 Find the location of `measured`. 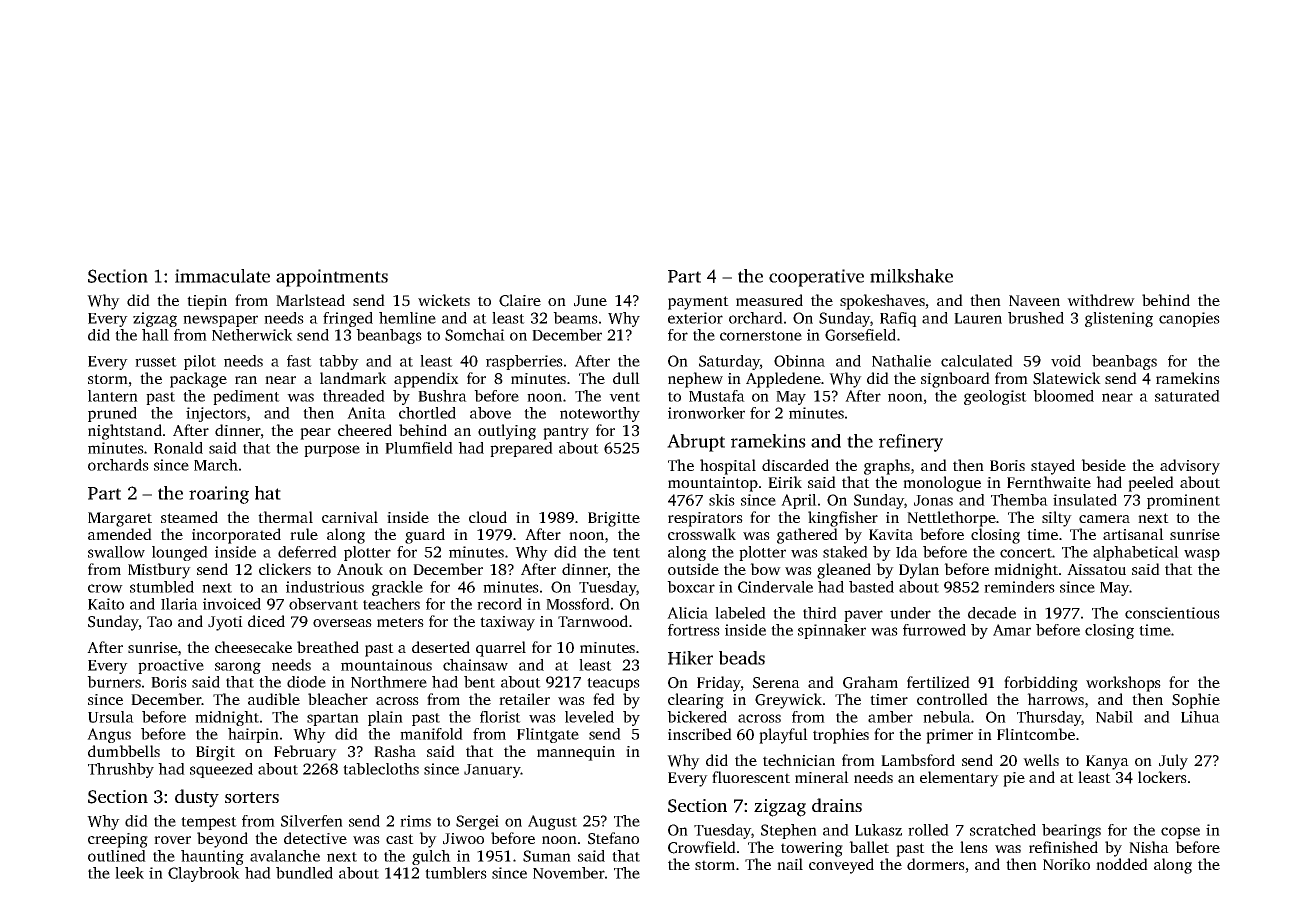

measured is located at coordinates (769, 300).
